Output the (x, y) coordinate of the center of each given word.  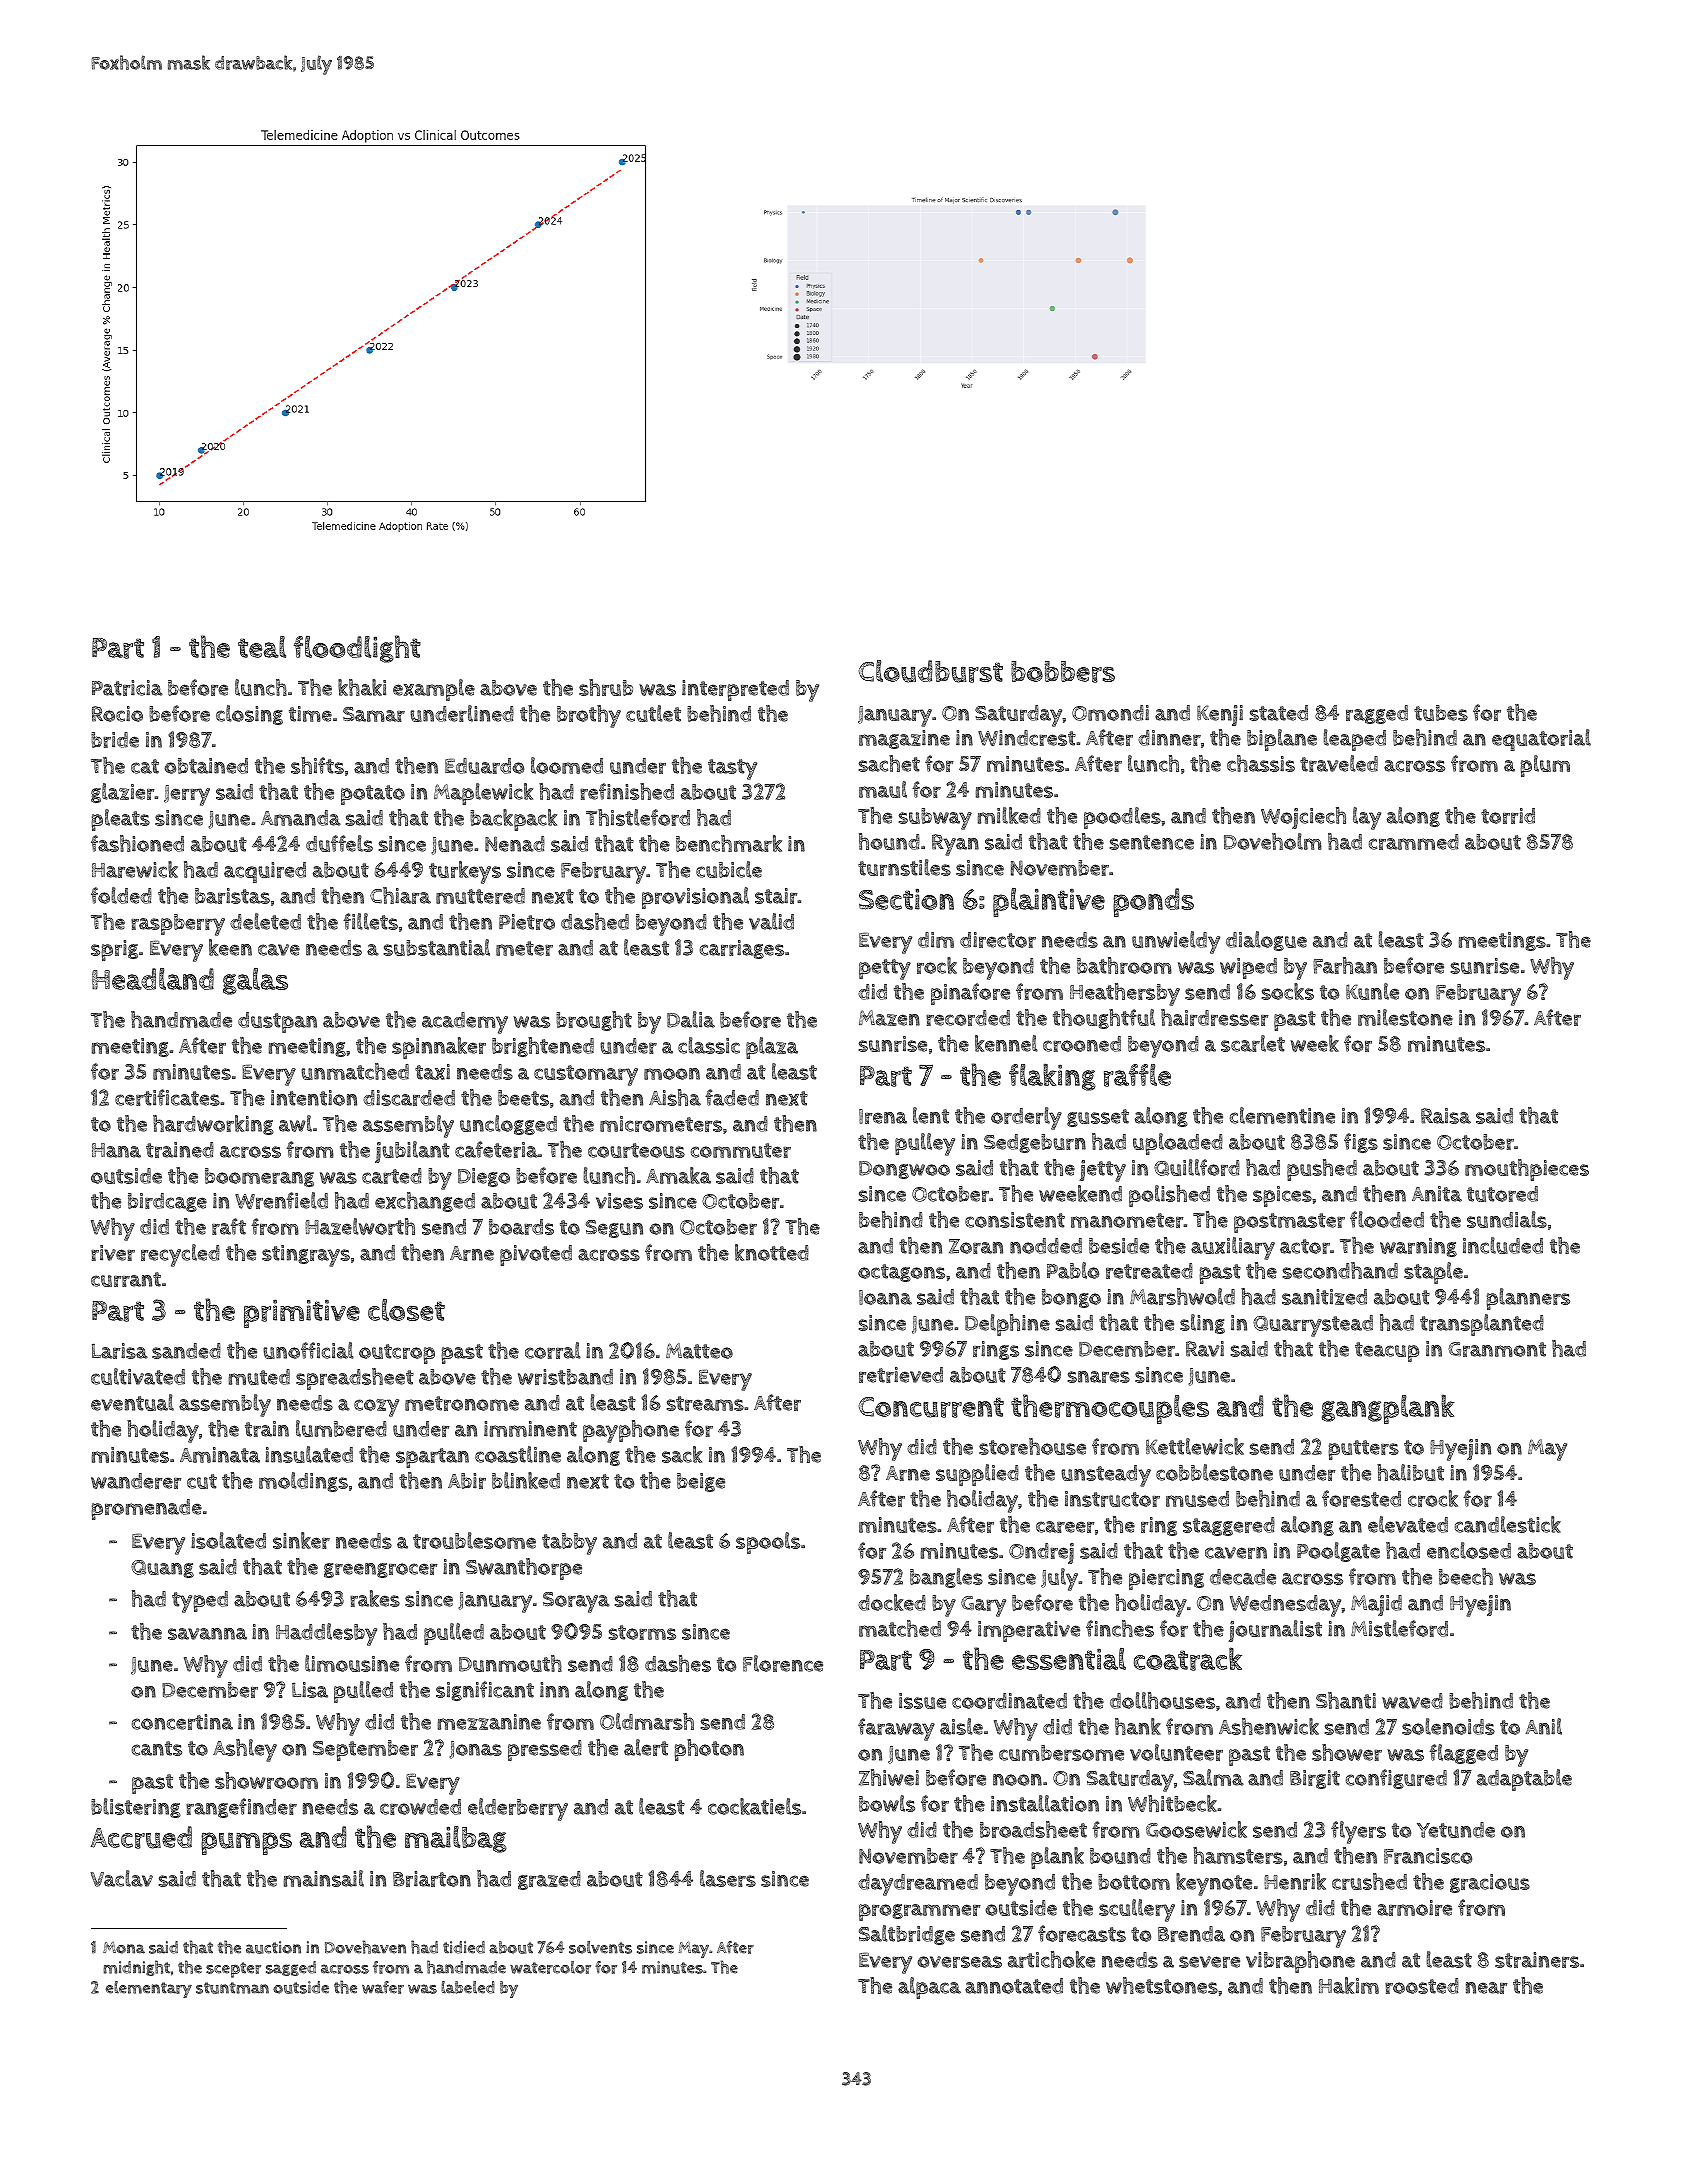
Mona (124, 1947)
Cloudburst (930, 671)
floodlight (357, 649)
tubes (1441, 713)
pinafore (970, 994)
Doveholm (1273, 841)
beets (523, 1098)
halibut (1410, 1472)
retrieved (901, 1375)
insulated (309, 1454)
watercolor (550, 1967)
